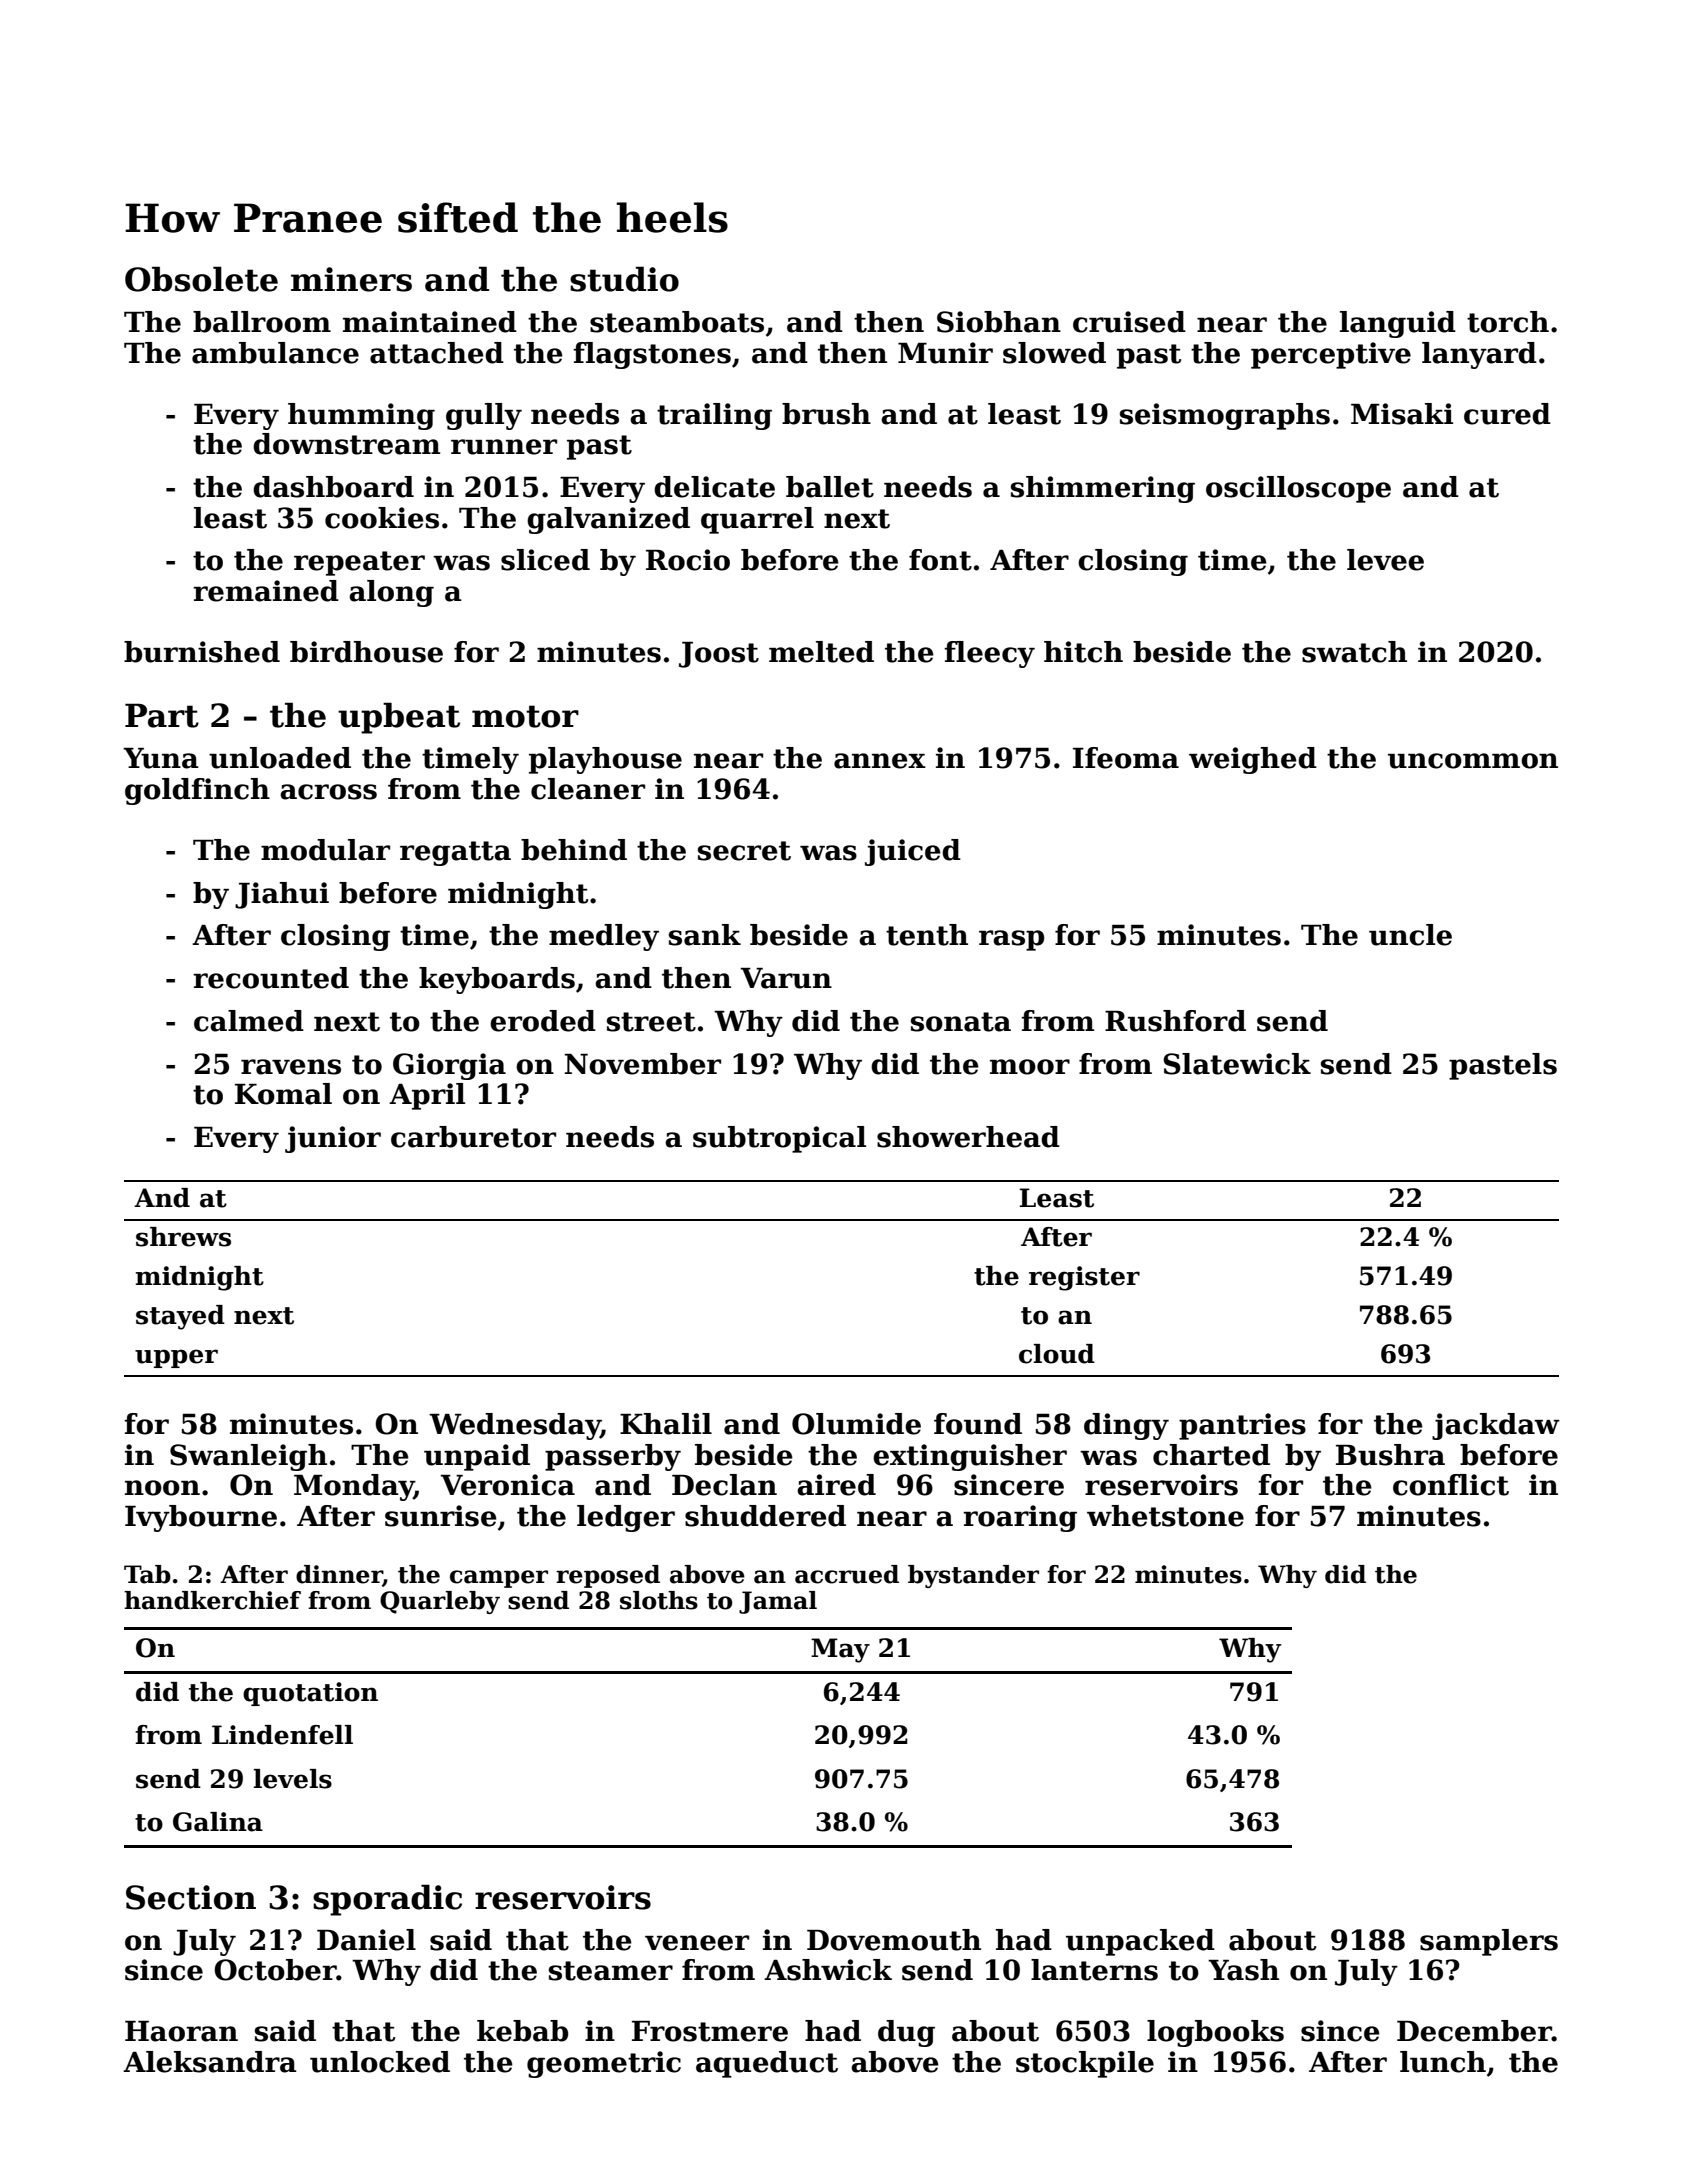 The image size is (1683, 2178). I want to click on Siobhan, so click(999, 322).
